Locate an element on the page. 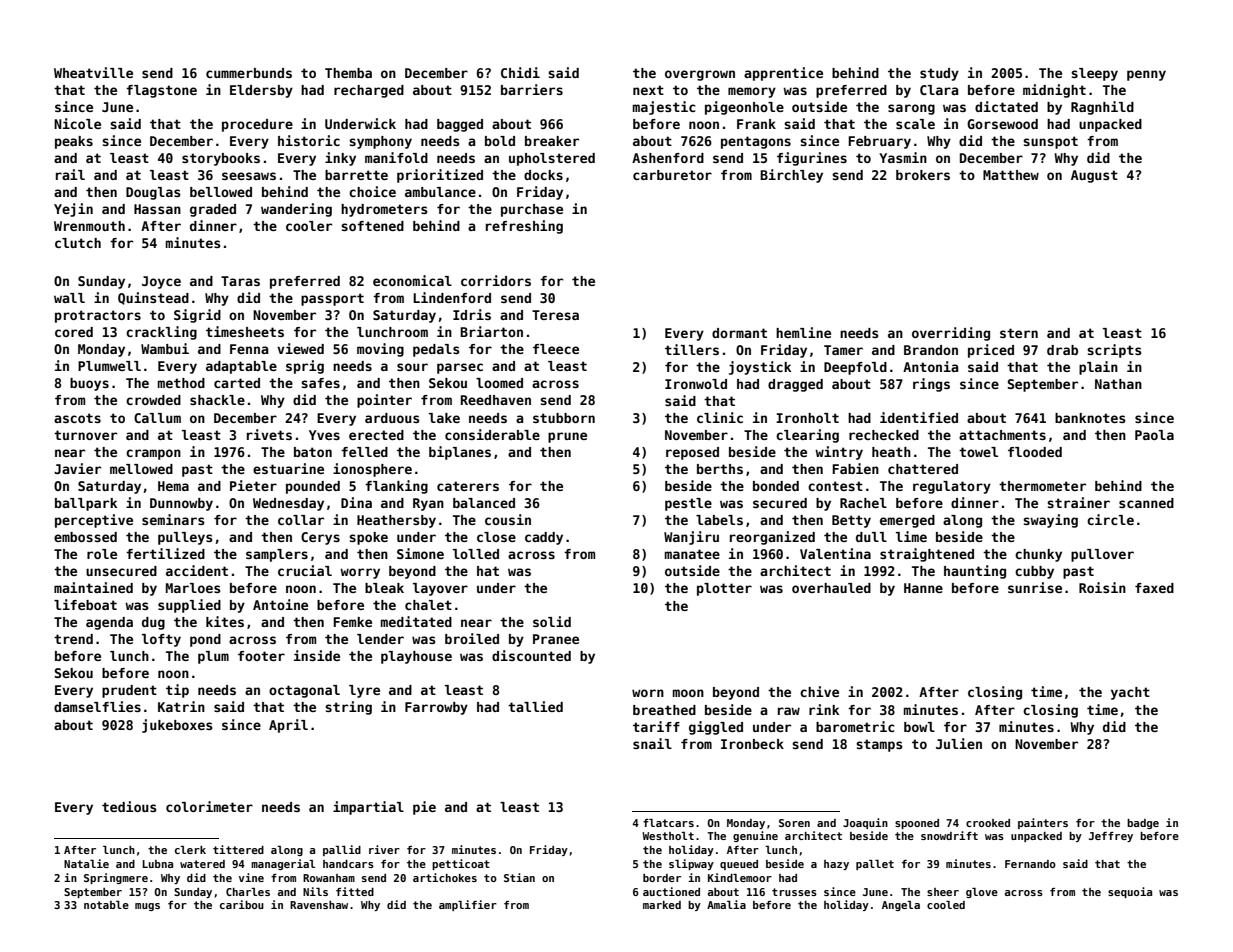  Fenna is located at coordinates (249, 349).
